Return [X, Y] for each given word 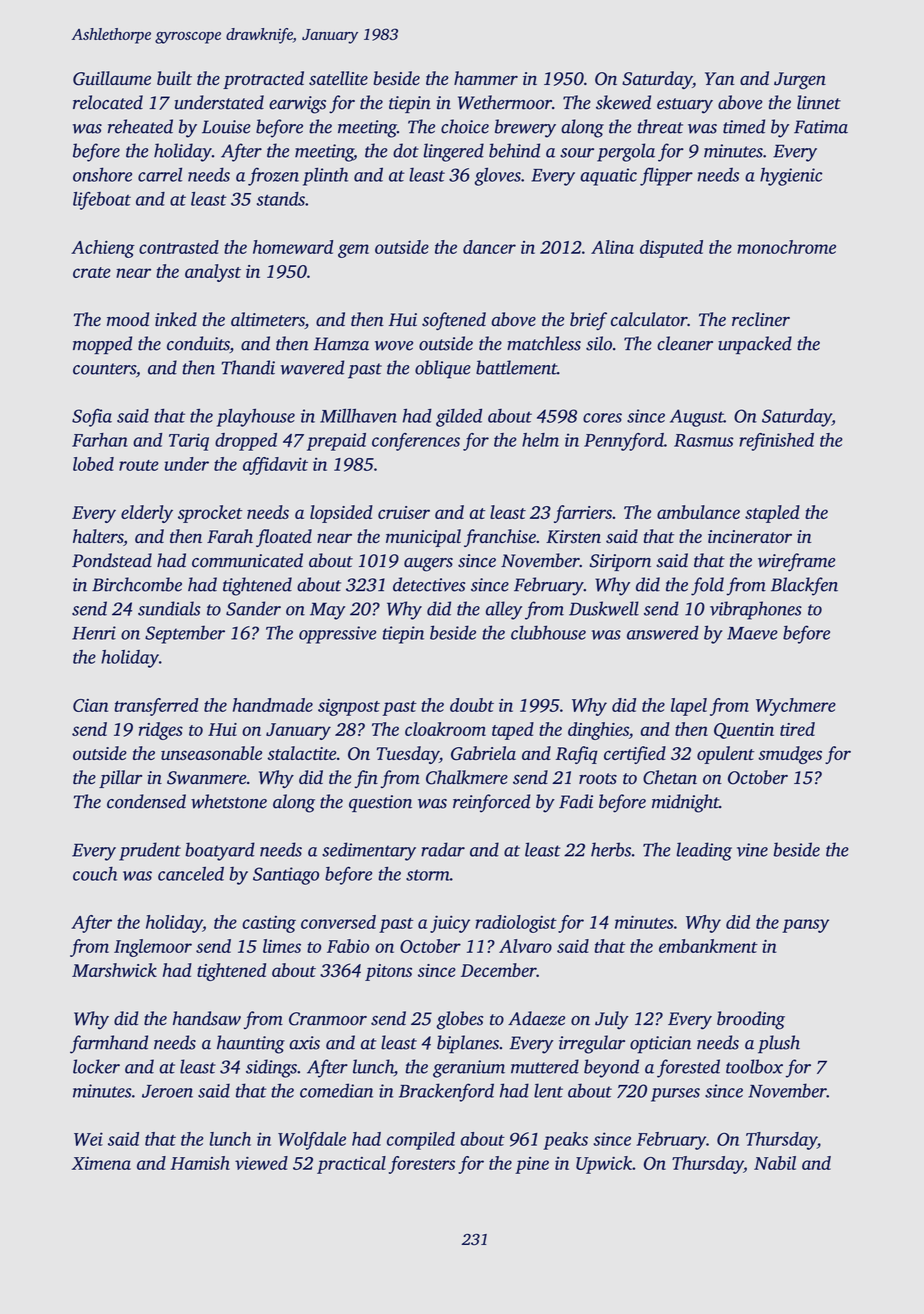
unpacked [755, 345]
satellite [338, 78]
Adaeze [536, 1018]
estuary [685, 106]
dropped [246, 442]
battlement [516, 367]
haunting [251, 1044]
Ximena [101, 1163]
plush [779, 1044]
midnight [685, 803]
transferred [156, 707]
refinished [776, 442]
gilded [459, 417]
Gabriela [483, 753]
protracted [263, 80]
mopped [102, 345]
